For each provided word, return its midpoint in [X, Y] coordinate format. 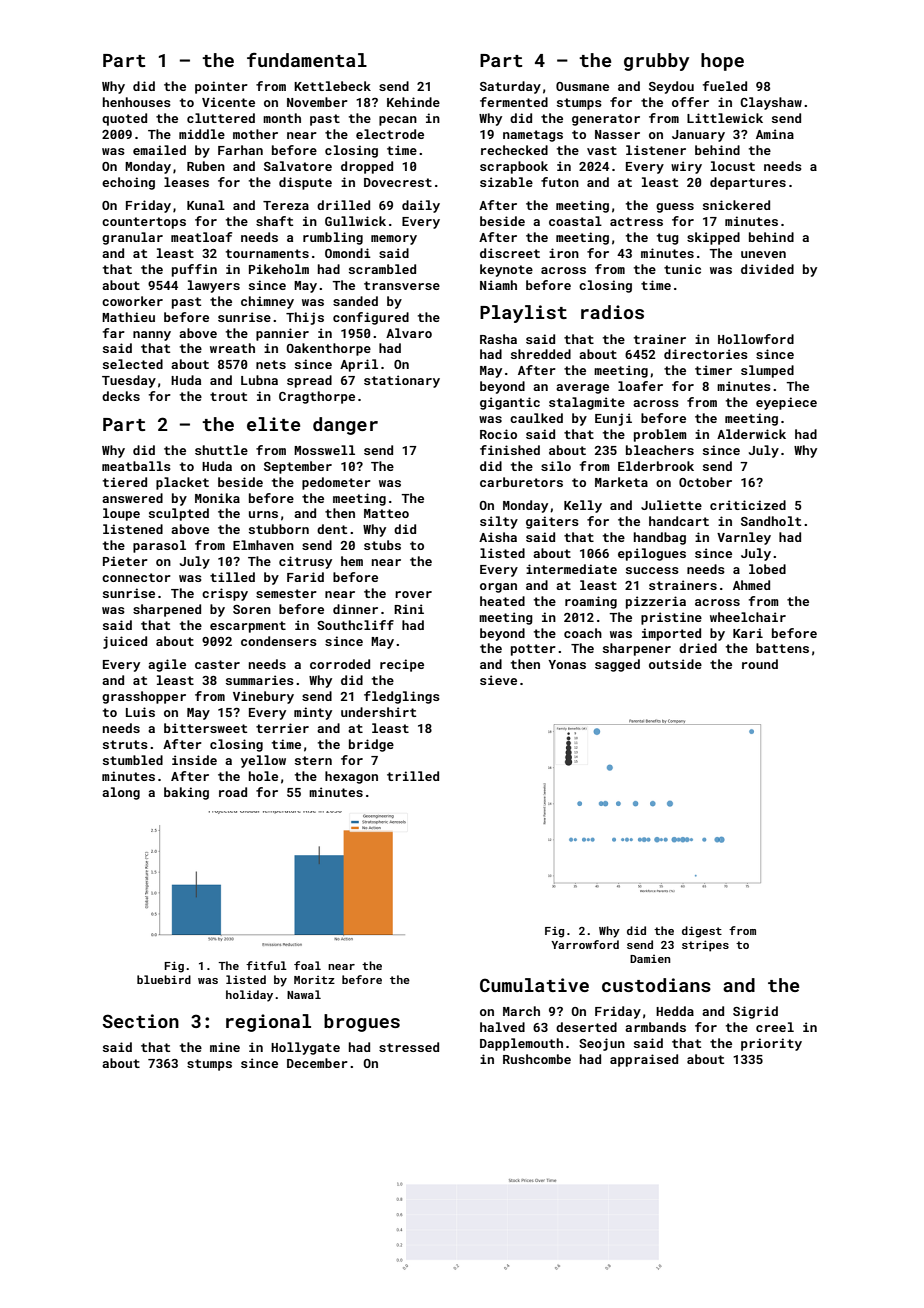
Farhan [240, 150]
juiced [125, 642]
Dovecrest [398, 182]
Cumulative [534, 985]
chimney [267, 302]
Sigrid [755, 1012]
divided [767, 269]
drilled [343, 205]
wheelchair [748, 617]
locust [733, 166]
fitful [266, 965]
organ [498, 588]
